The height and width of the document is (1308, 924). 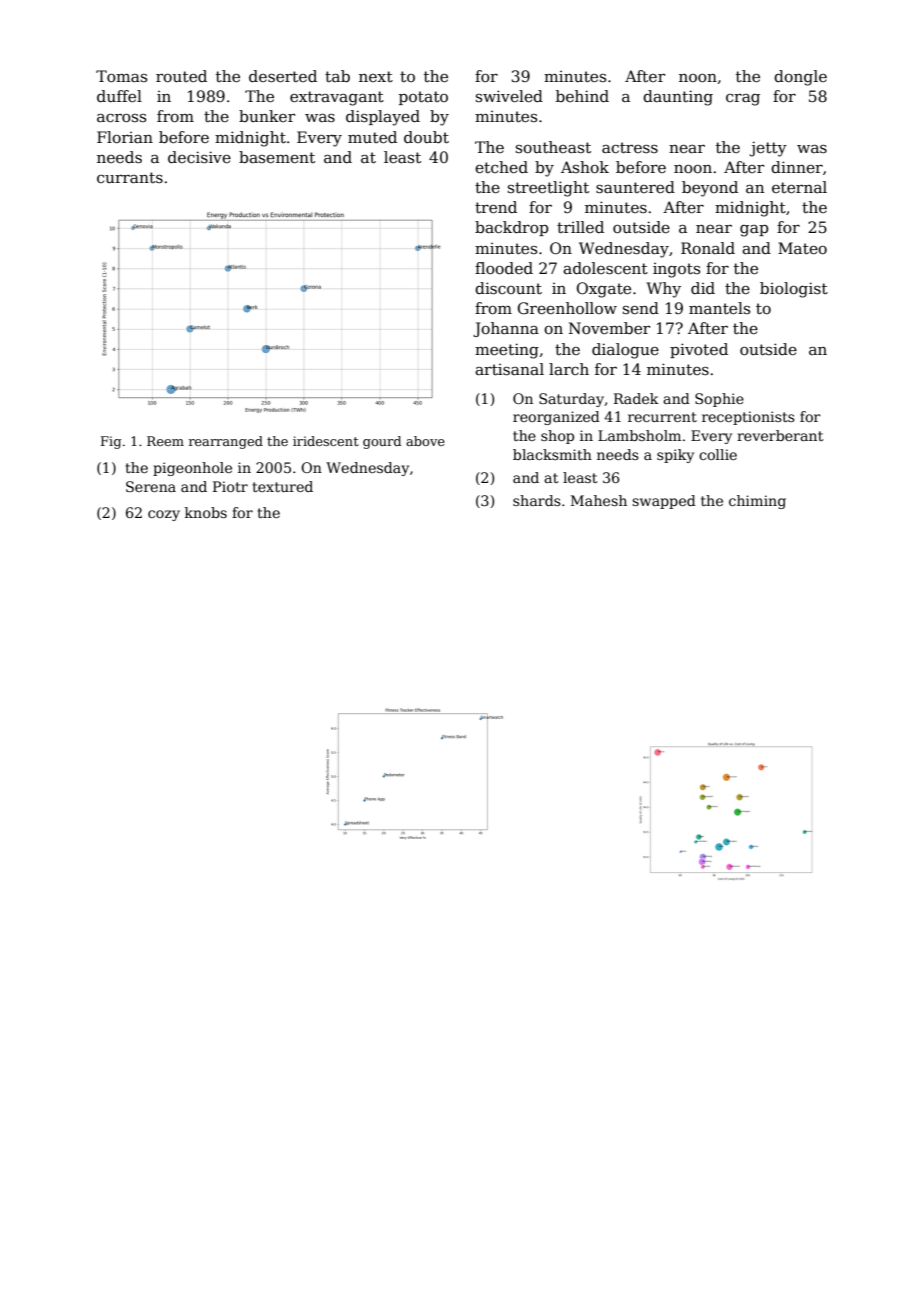 I want to click on backdrop, so click(x=511, y=228).
